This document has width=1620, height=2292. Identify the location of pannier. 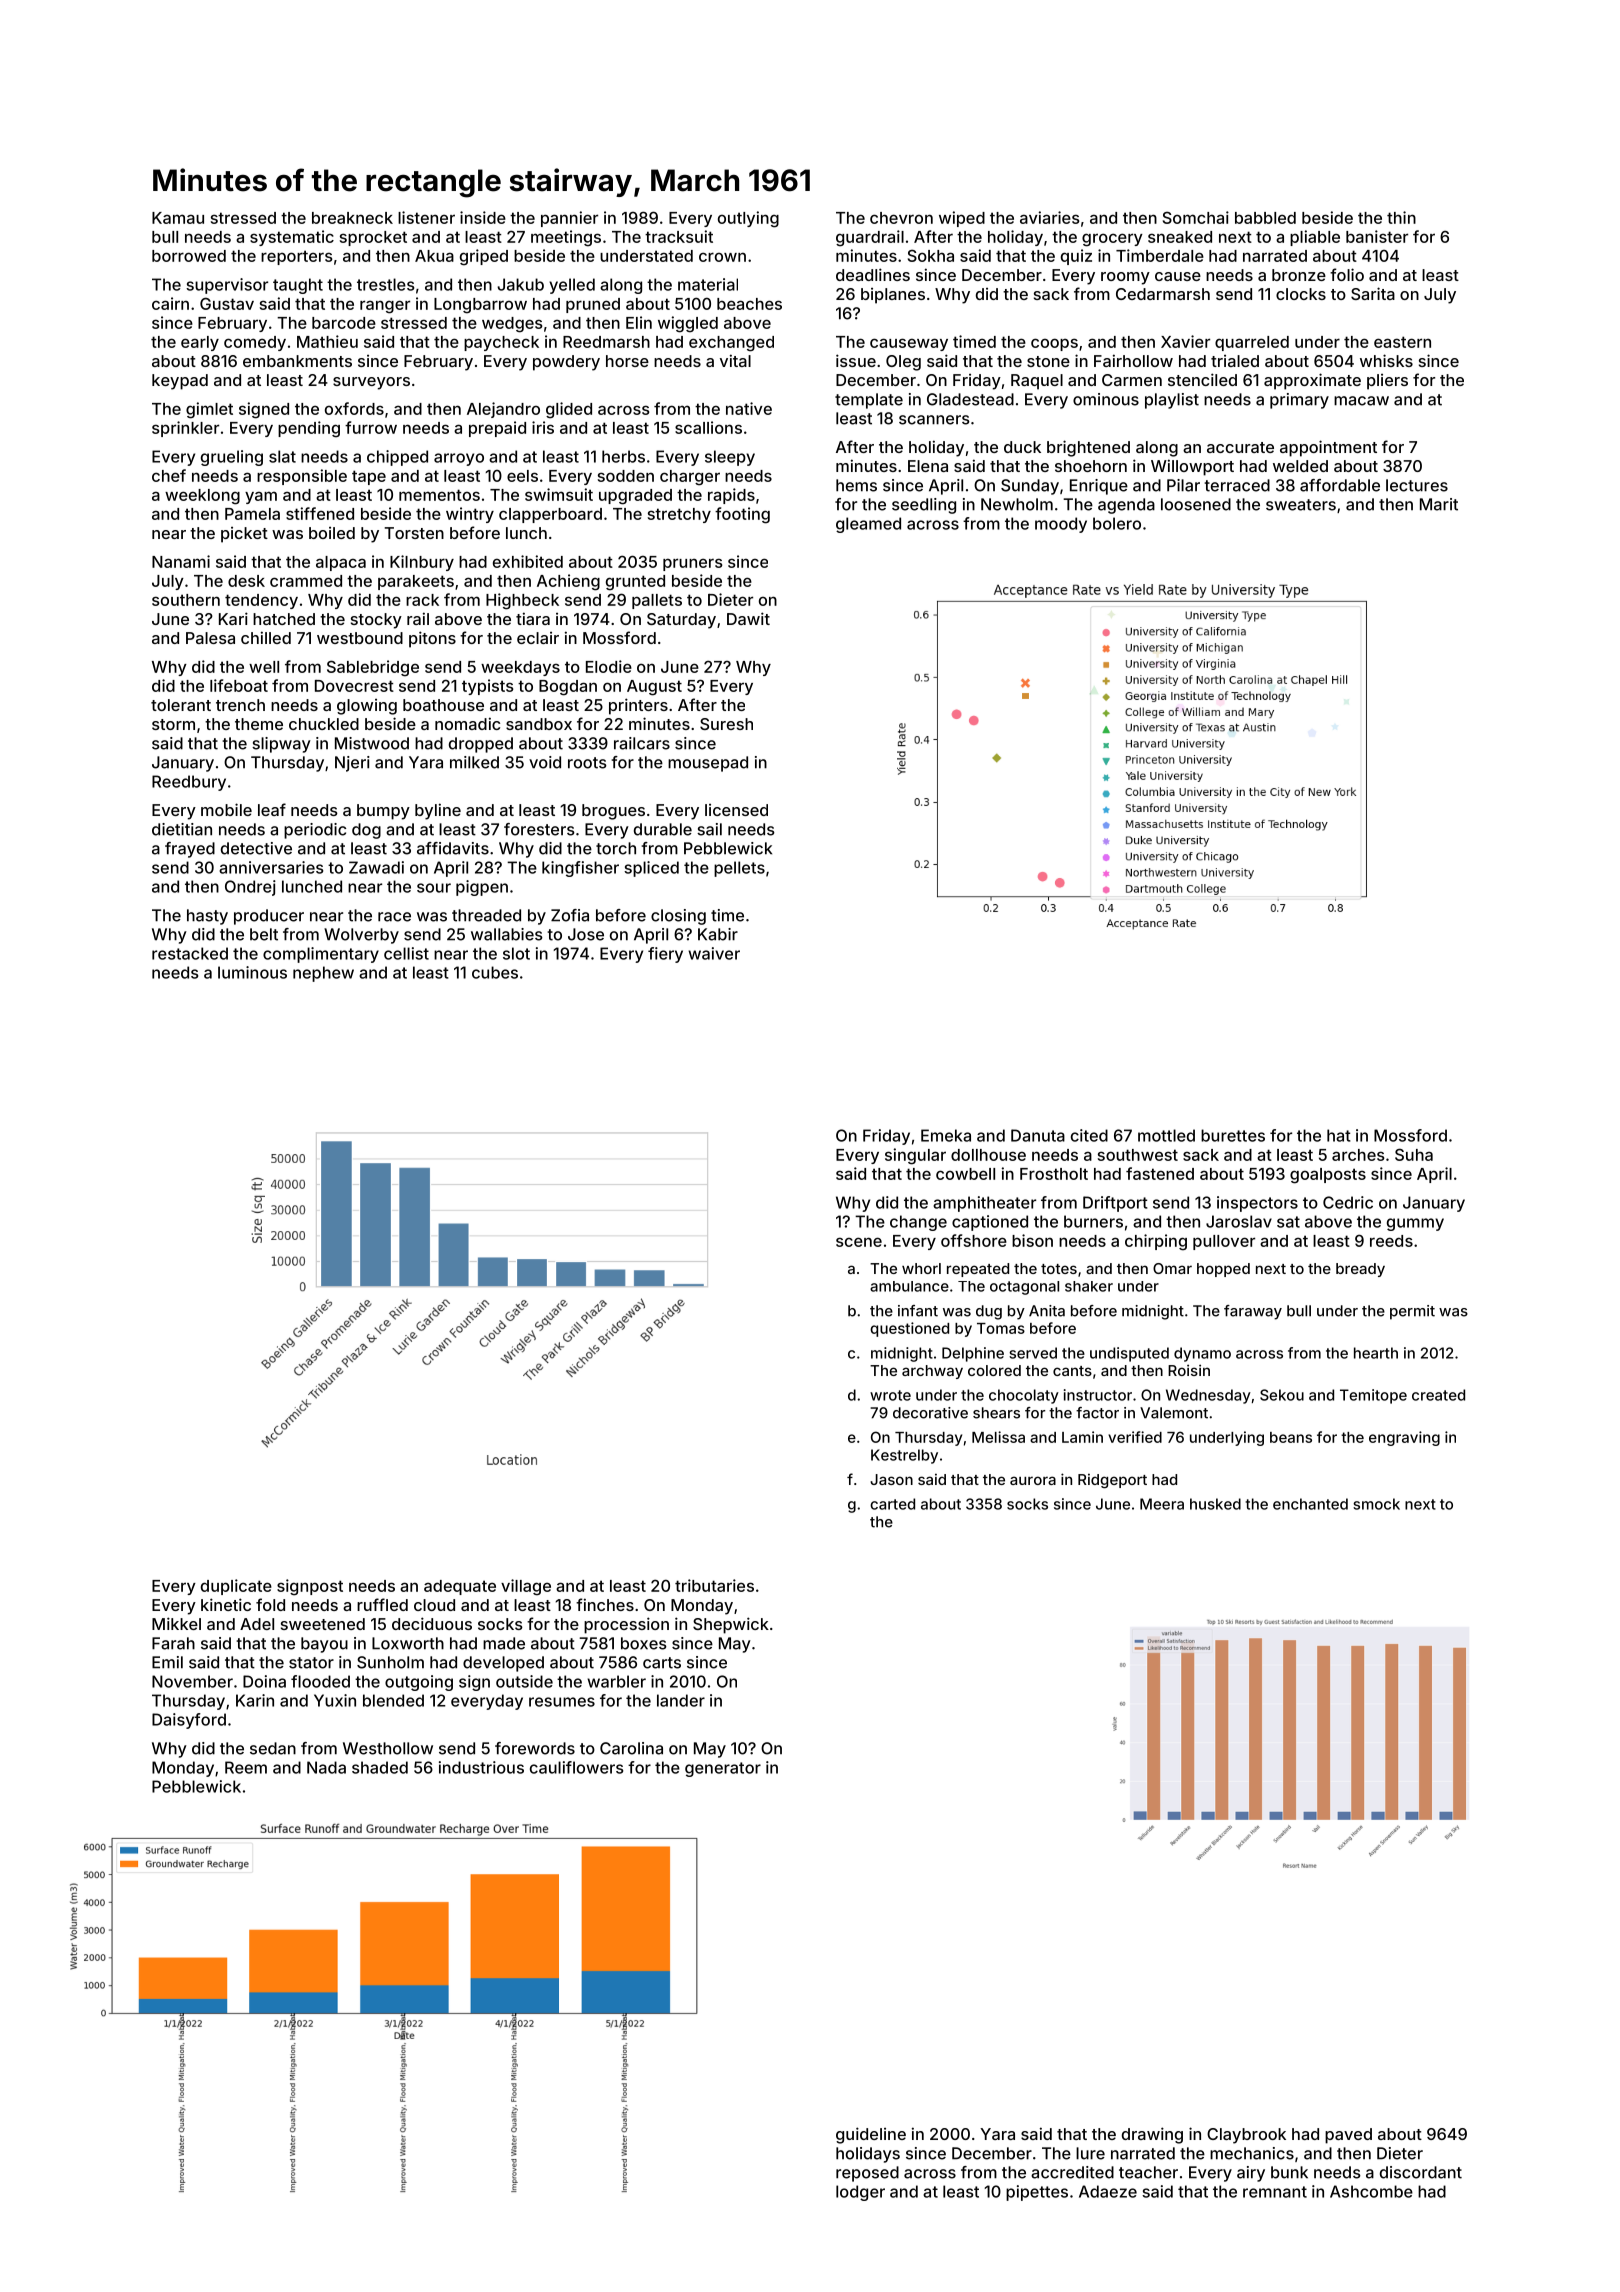
(569, 219).
